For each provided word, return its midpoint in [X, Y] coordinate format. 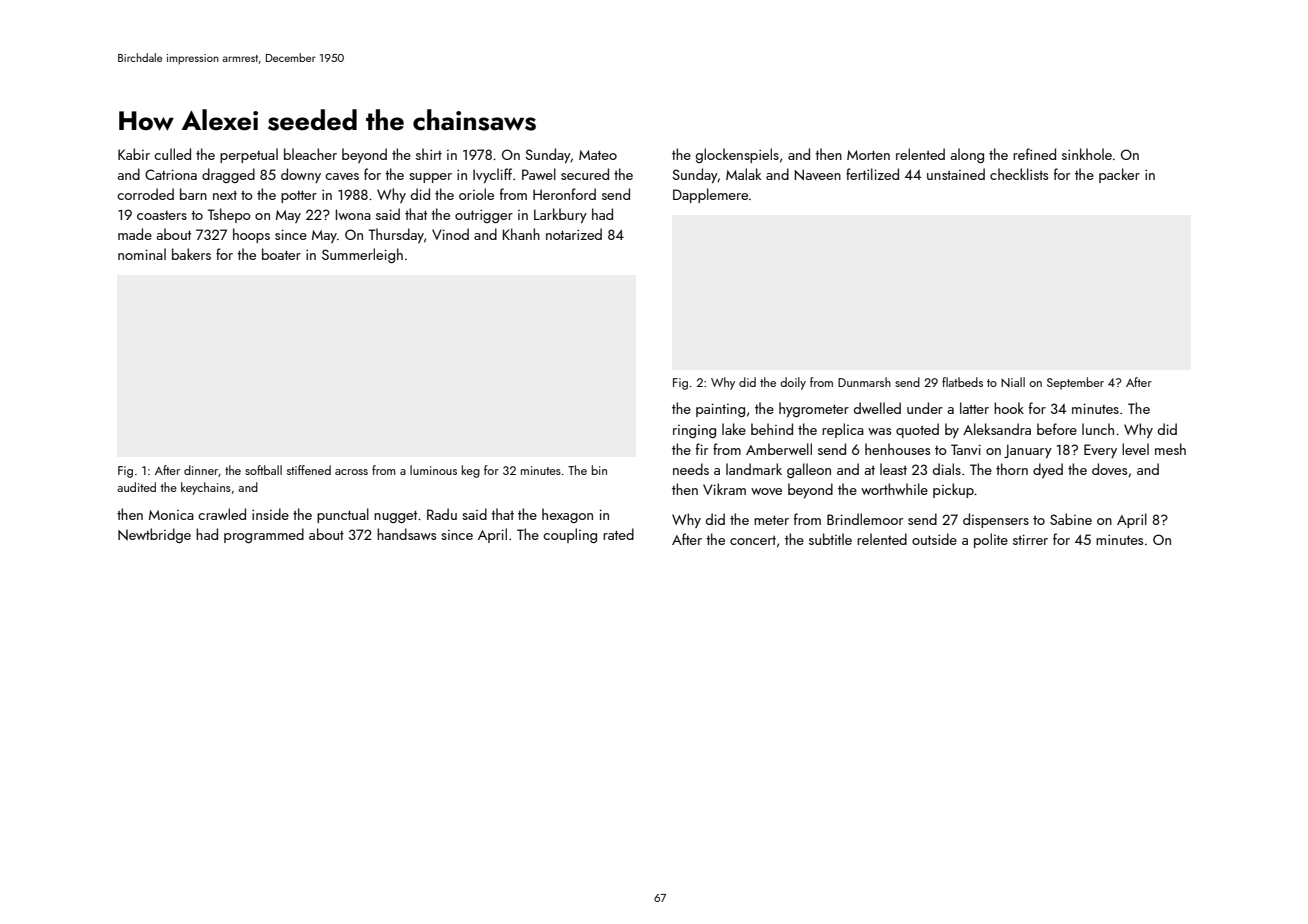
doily [793, 383]
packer [1119, 175]
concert [753, 540]
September [1075, 383]
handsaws [406, 534]
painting [720, 410]
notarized [574, 234]
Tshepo [229, 215]
